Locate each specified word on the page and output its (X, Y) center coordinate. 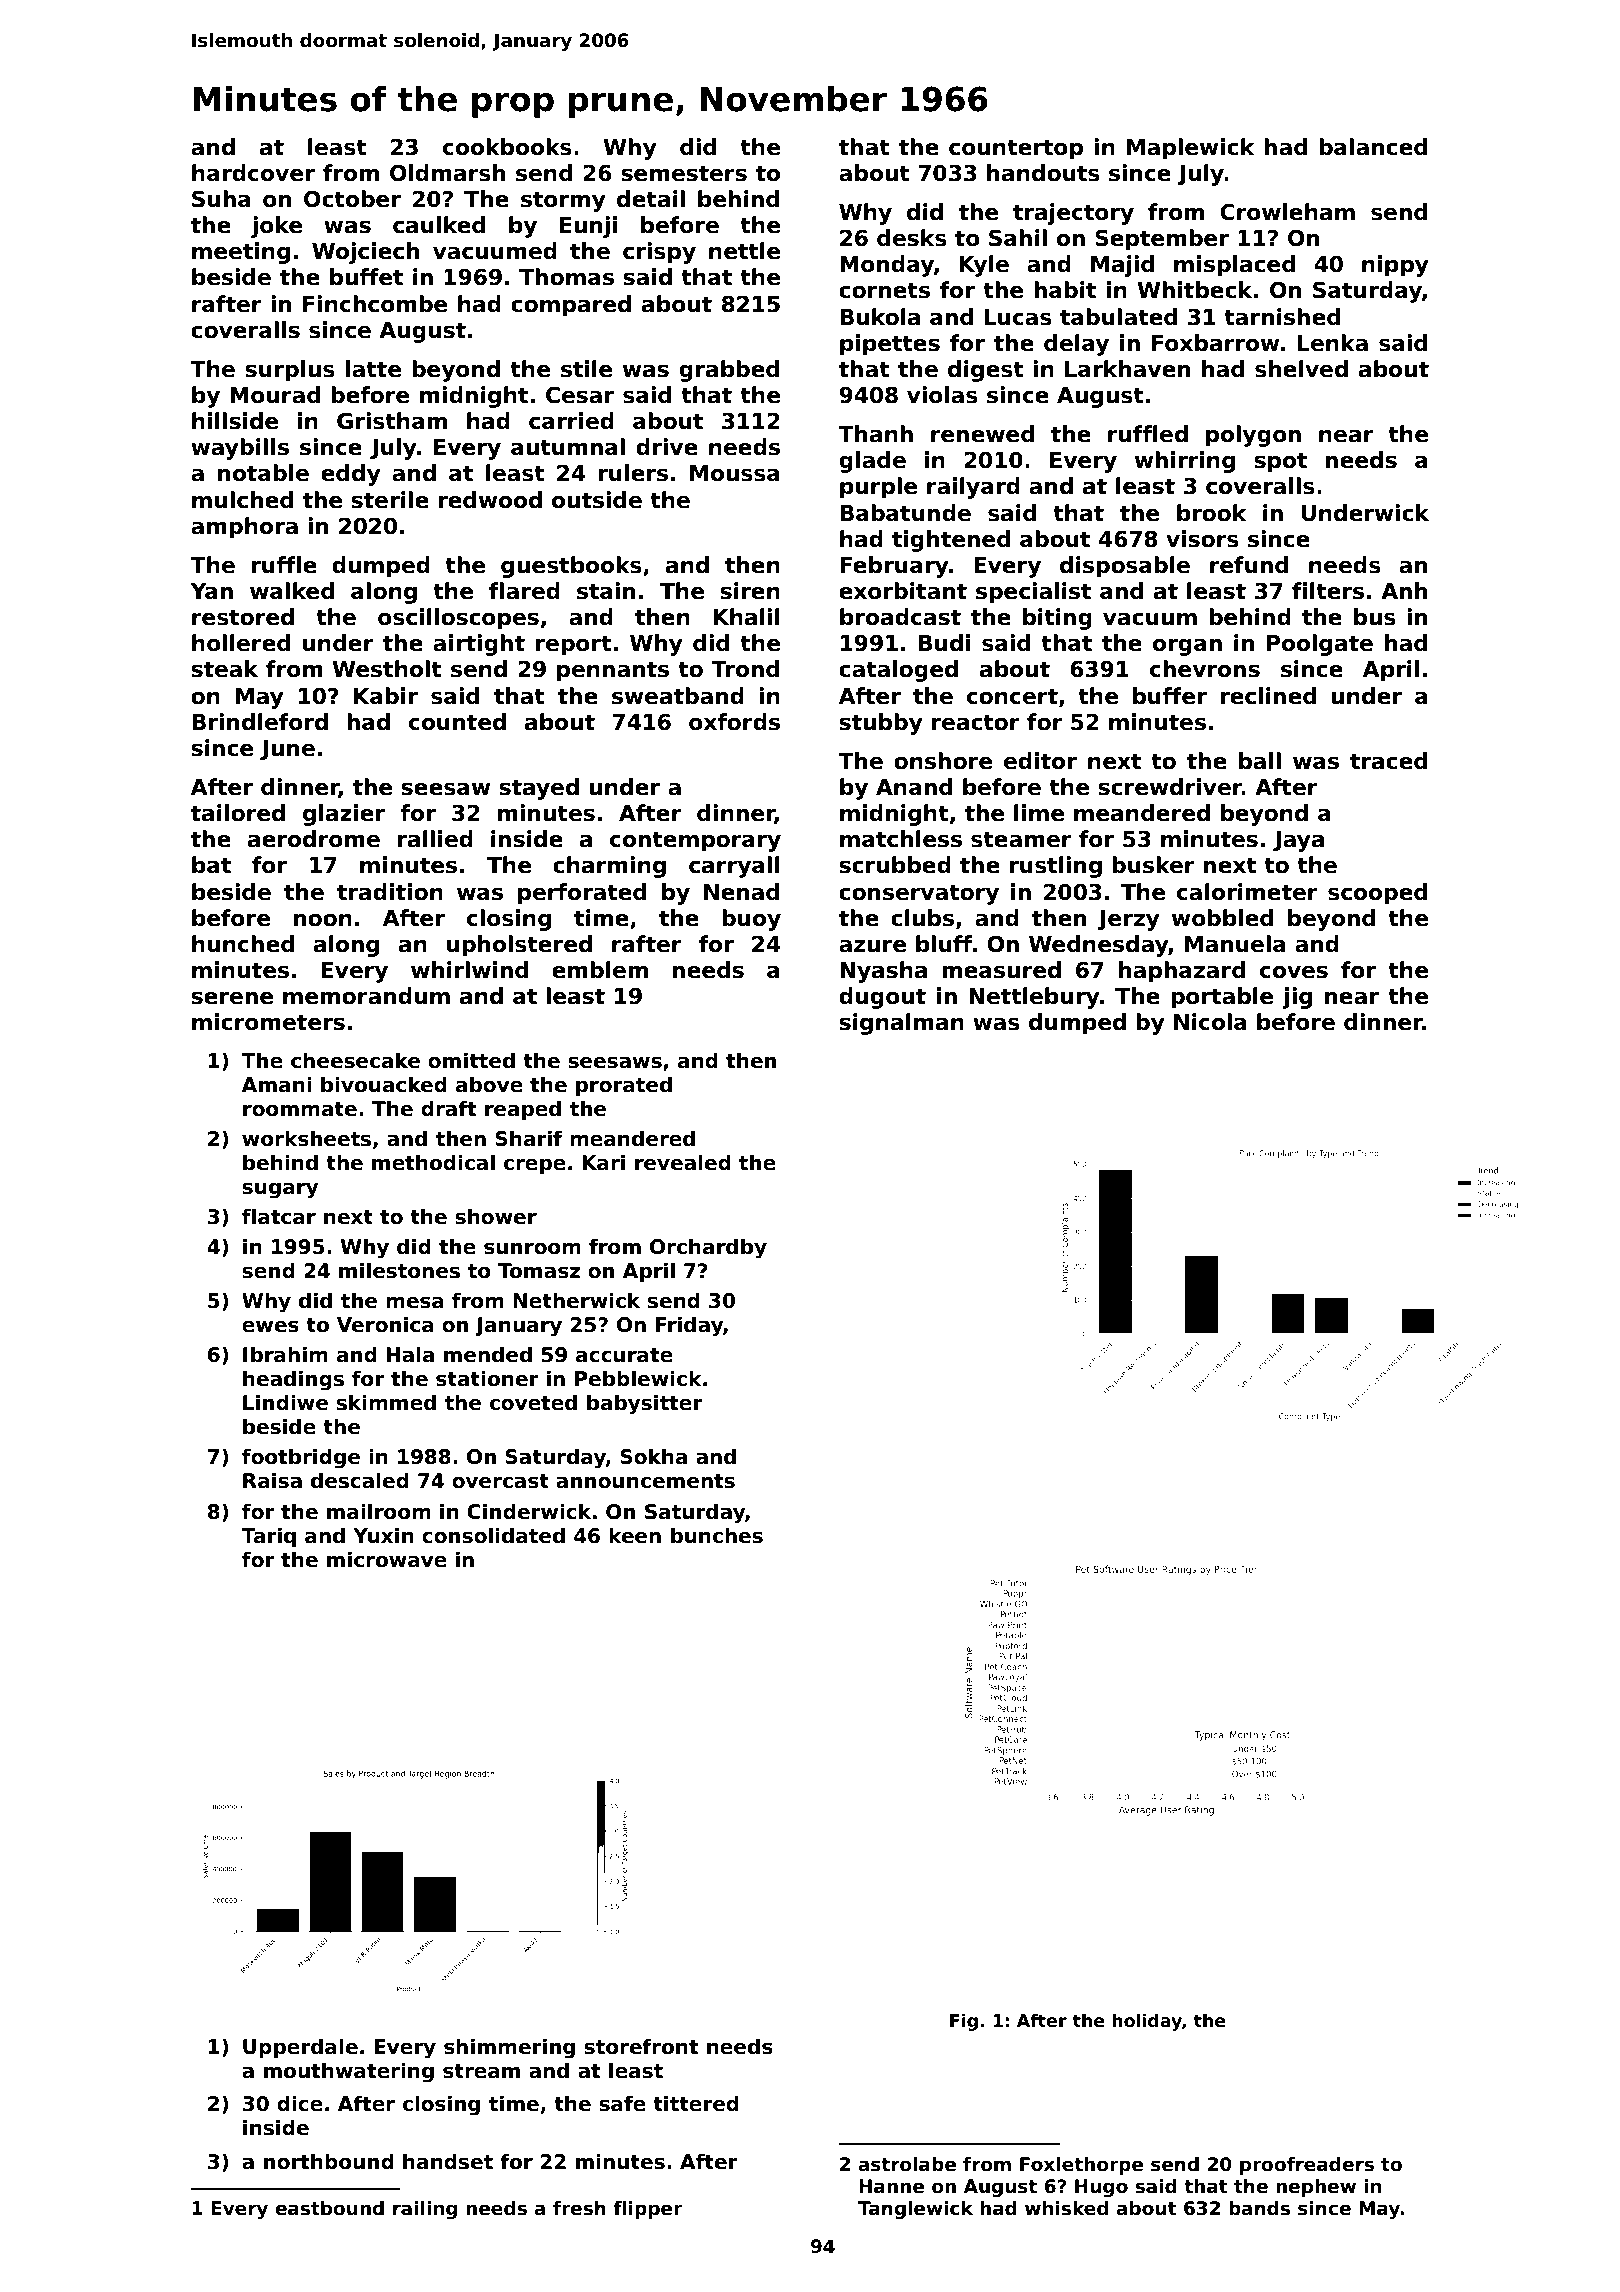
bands (1259, 2208)
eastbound (329, 2208)
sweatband (678, 696)
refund (1249, 565)
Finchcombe (375, 304)
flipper (647, 2210)
